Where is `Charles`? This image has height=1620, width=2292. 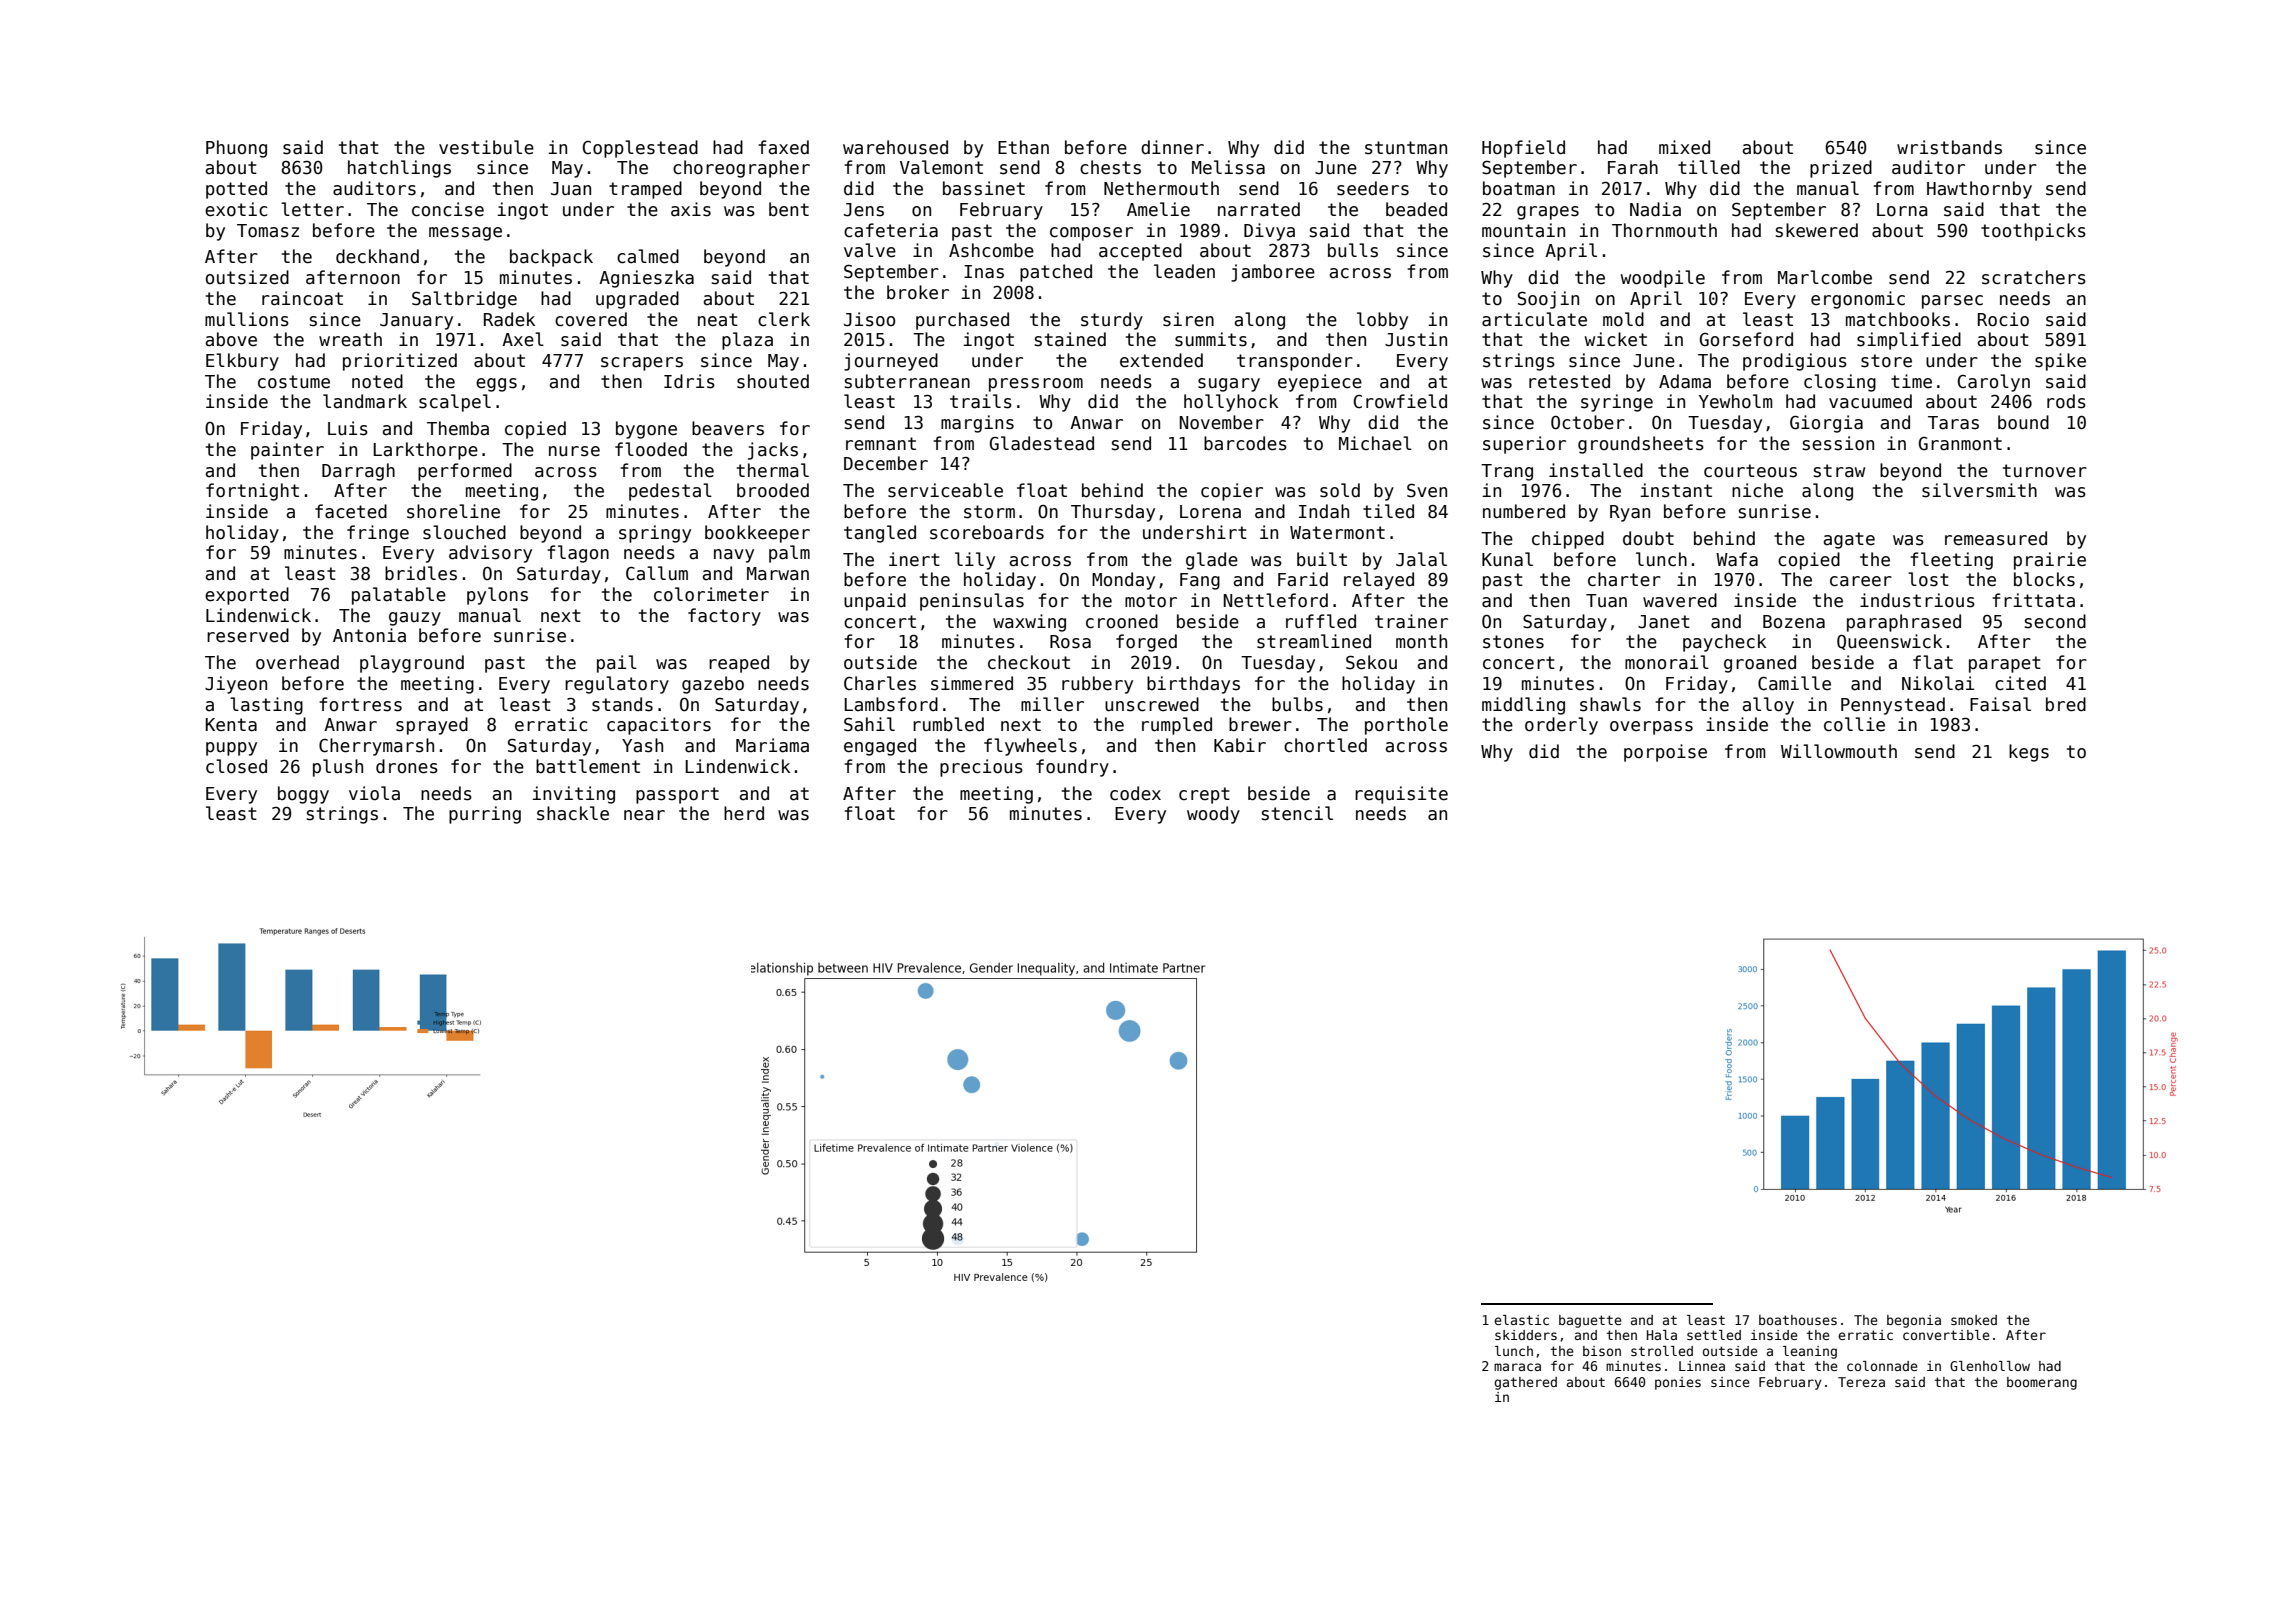
Charles is located at coordinates (880, 683).
